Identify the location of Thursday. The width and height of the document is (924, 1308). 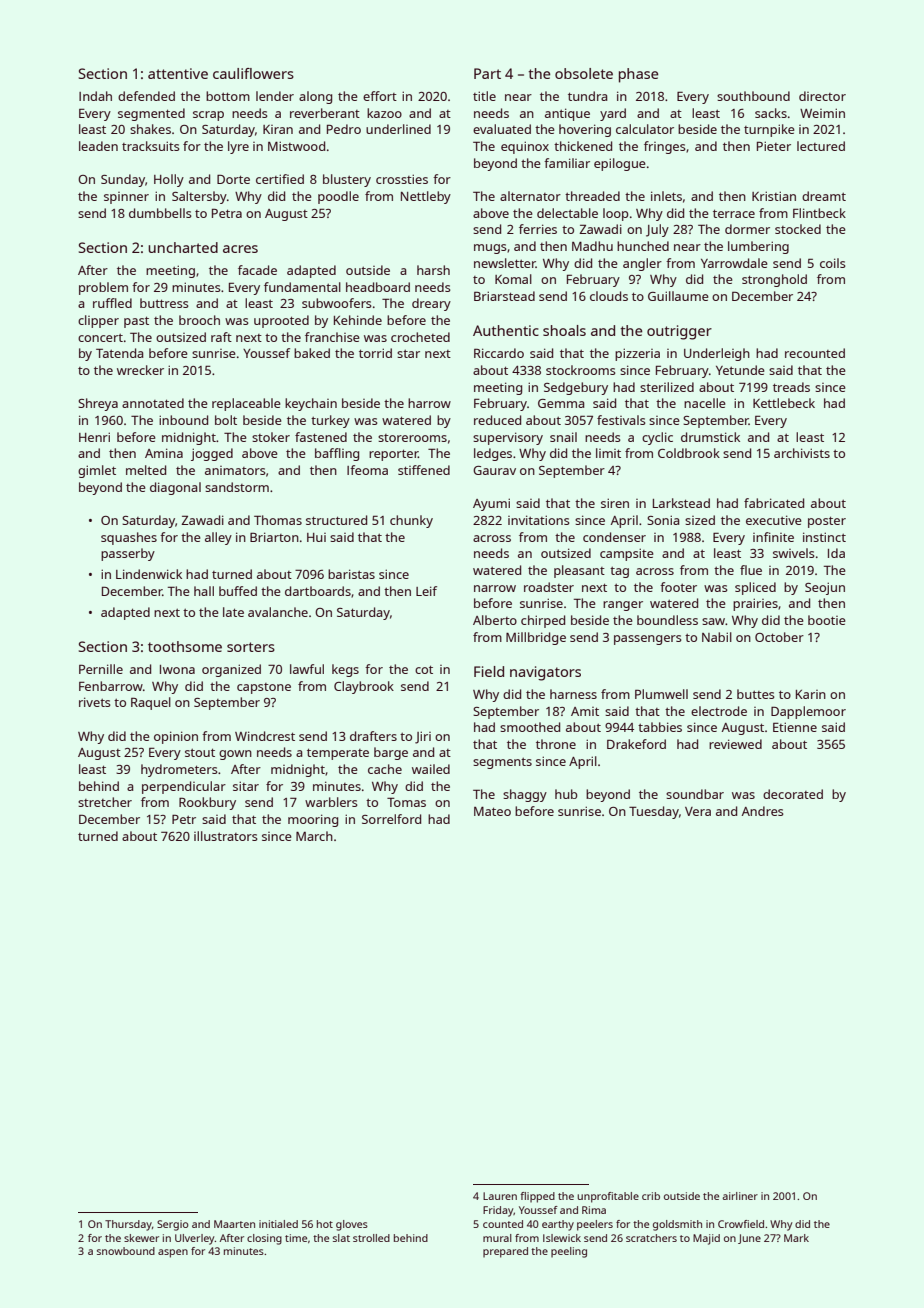
(128, 1225).
